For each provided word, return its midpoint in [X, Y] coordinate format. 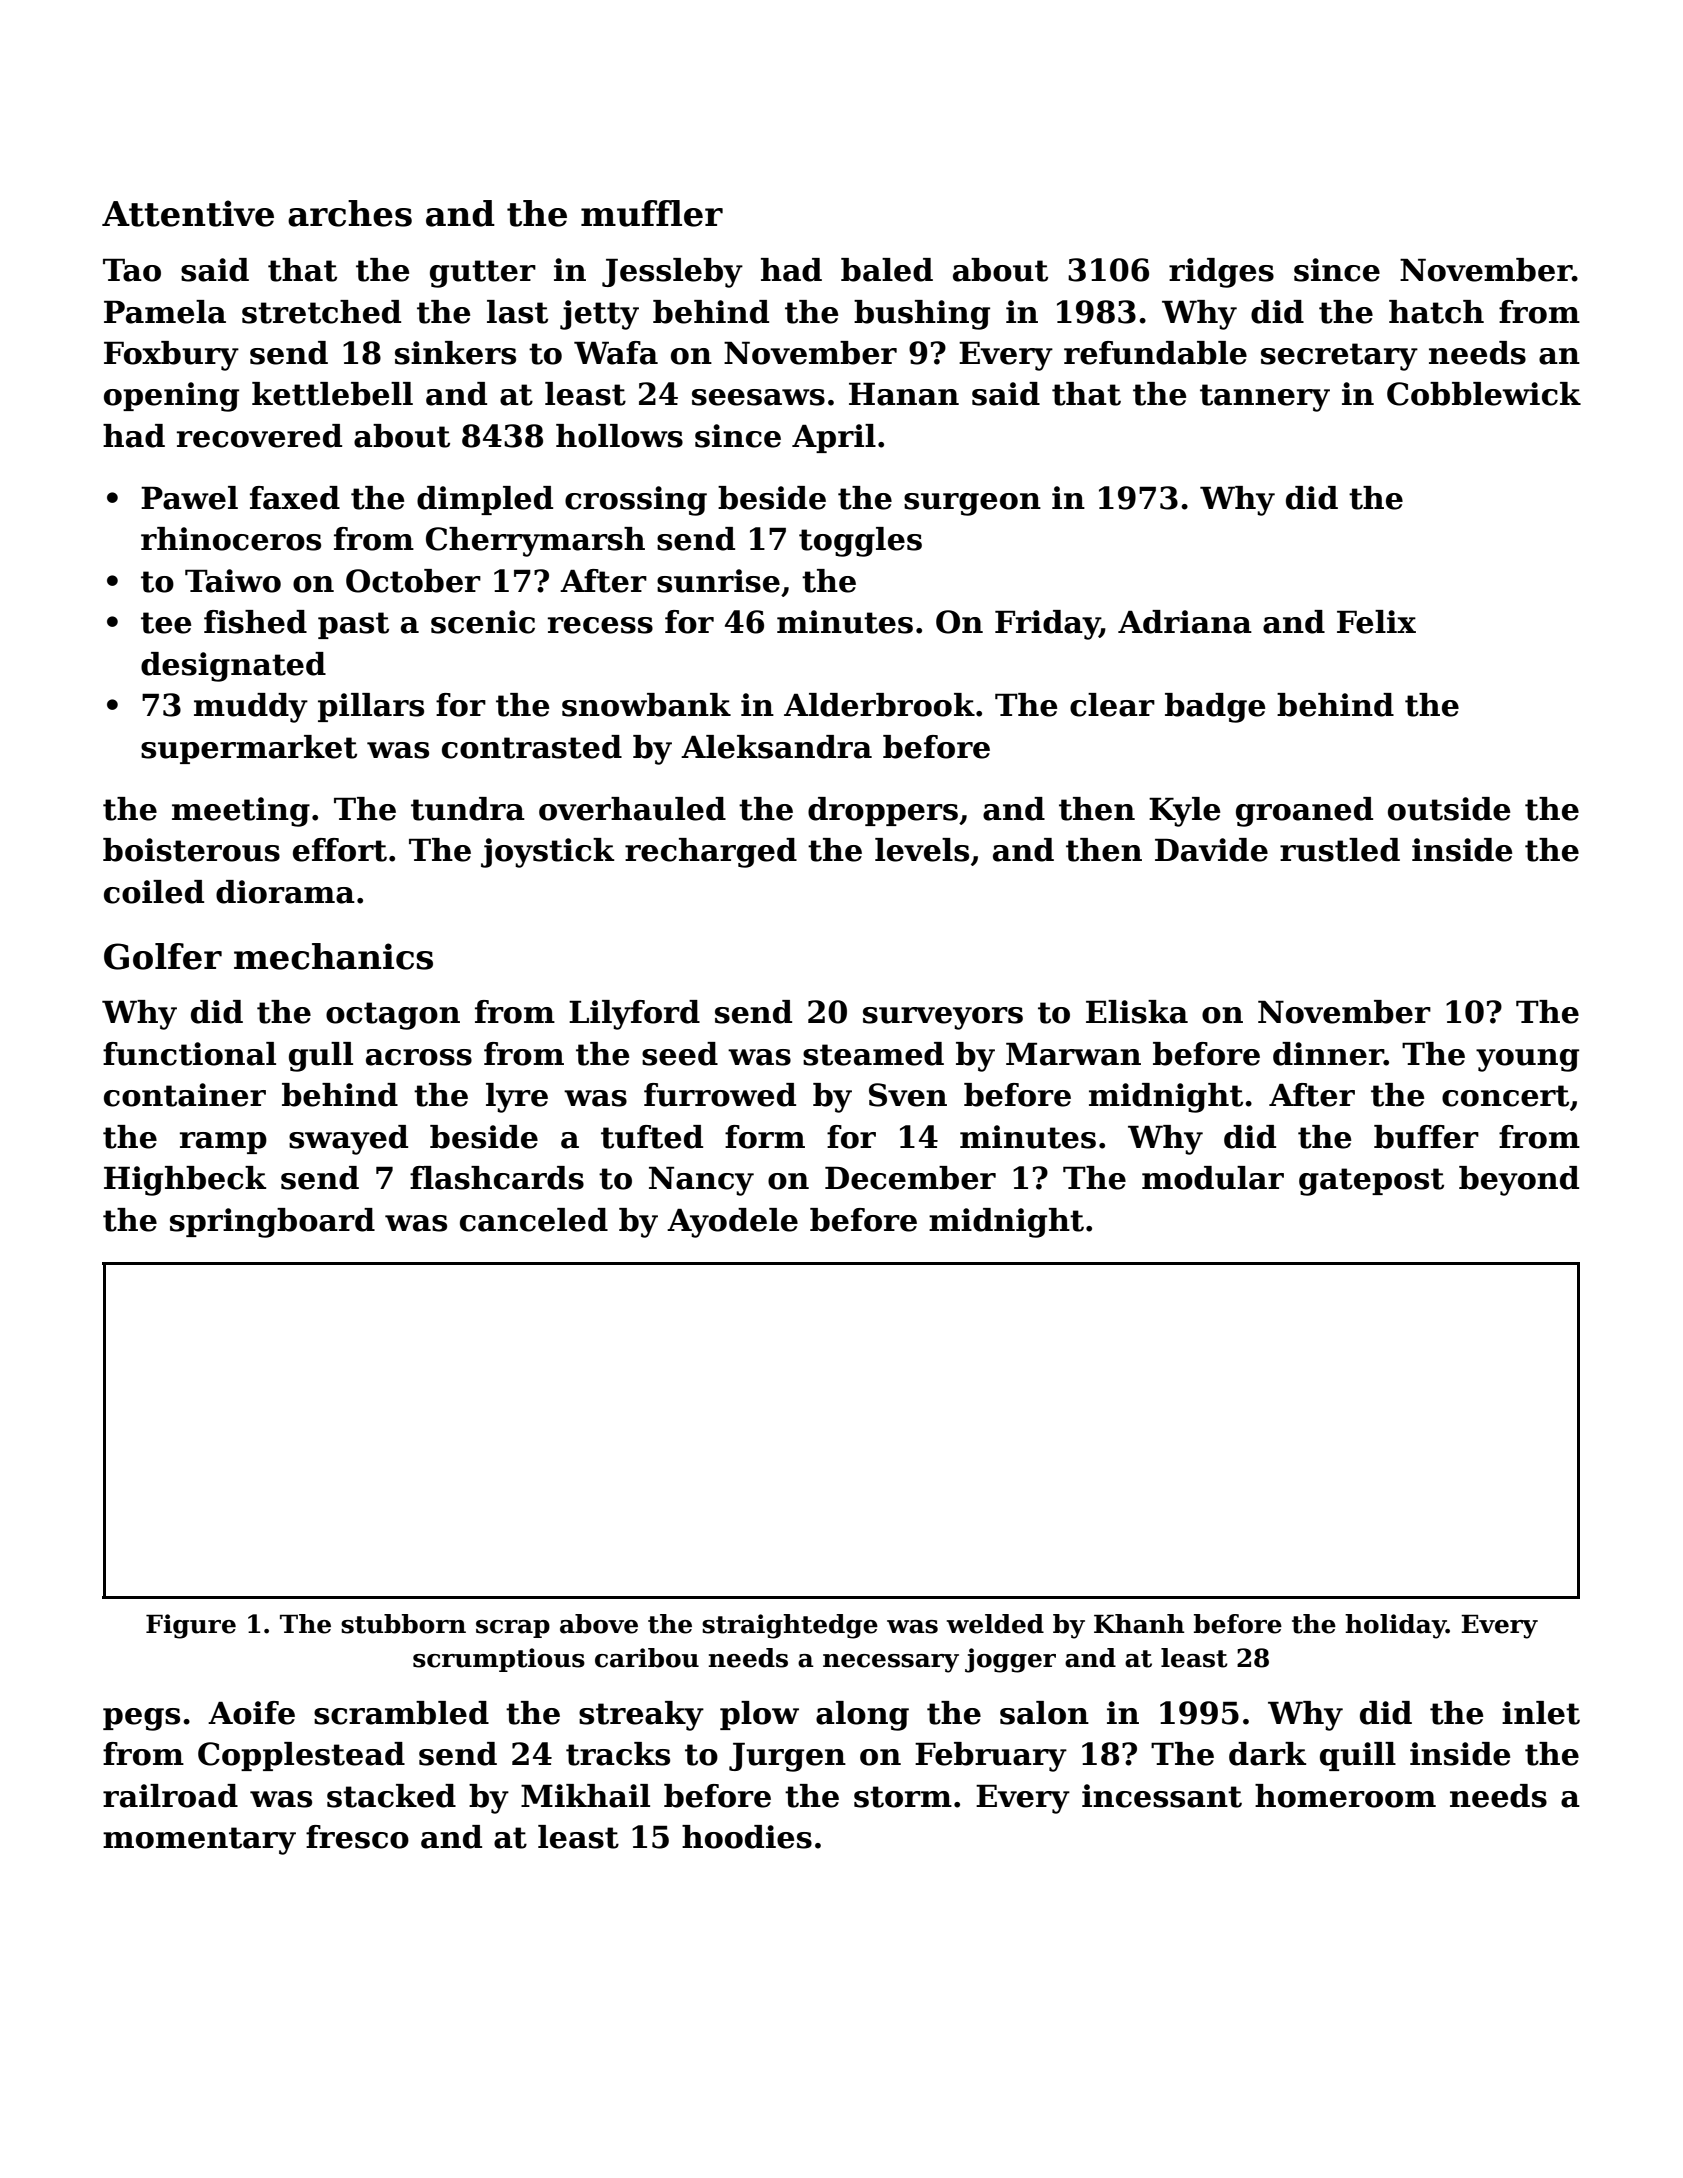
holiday [1395, 1626]
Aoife [251, 1713]
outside [1449, 809]
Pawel [189, 498]
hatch [1436, 312]
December [910, 1178]
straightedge [790, 1626]
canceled [534, 1220]
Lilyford [634, 1015]
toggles [860, 542]
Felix [1376, 622]
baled [887, 270]
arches [350, 213]
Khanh [1139, 1624]
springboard [272, 1223]
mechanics [333, 956]
